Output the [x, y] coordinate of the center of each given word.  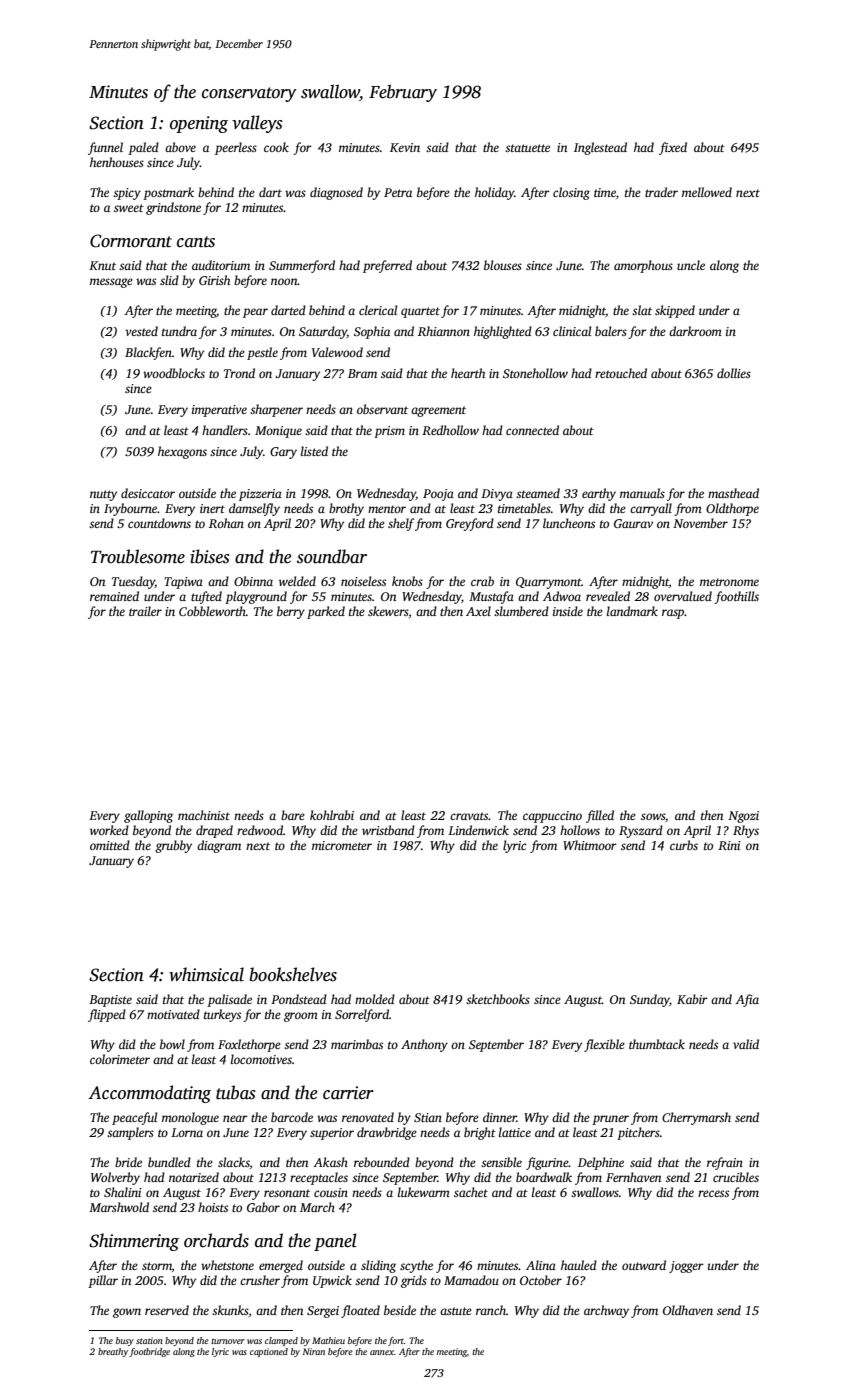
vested [141, 331]
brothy [346, 509]
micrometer [342, 845]
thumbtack [657, 1044]
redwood [260, 830]
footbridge [149, 1352]
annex [382, 1352]
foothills [736, 597]
